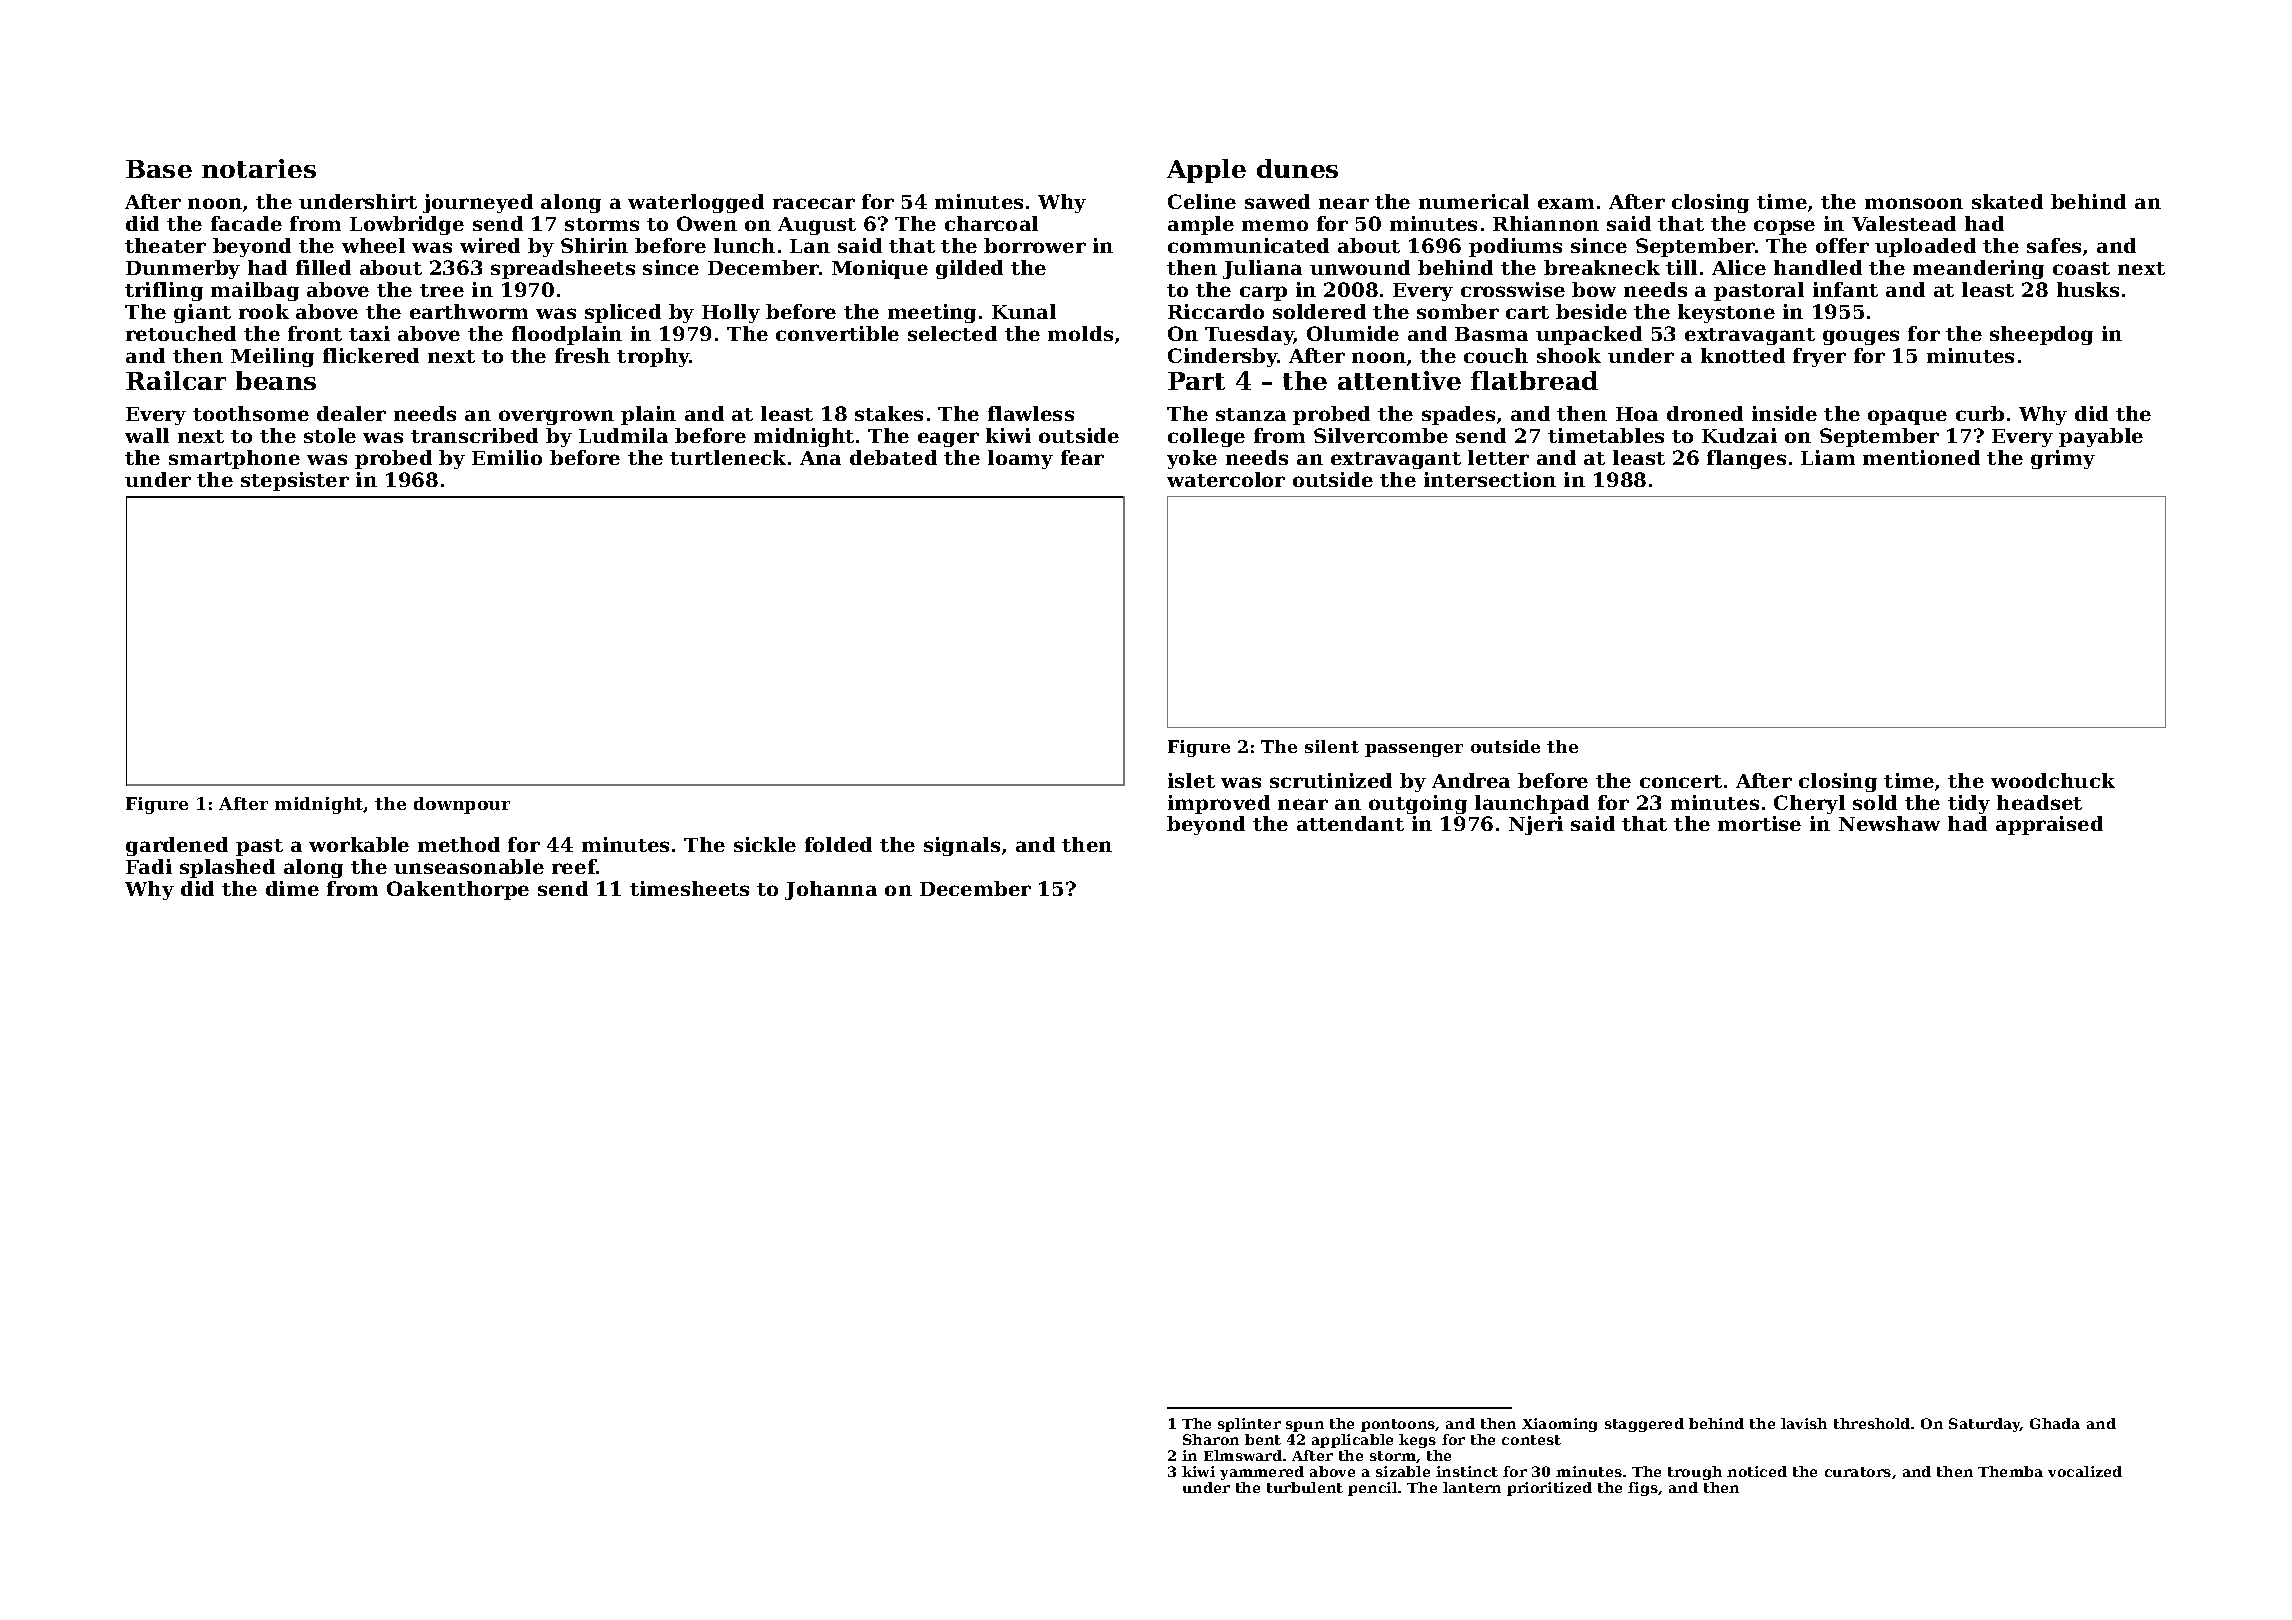 The image size is (2292, 1620). Describe the element at coordinates (1353, 333) in the screenshot. I see `Olumide` at that location.
